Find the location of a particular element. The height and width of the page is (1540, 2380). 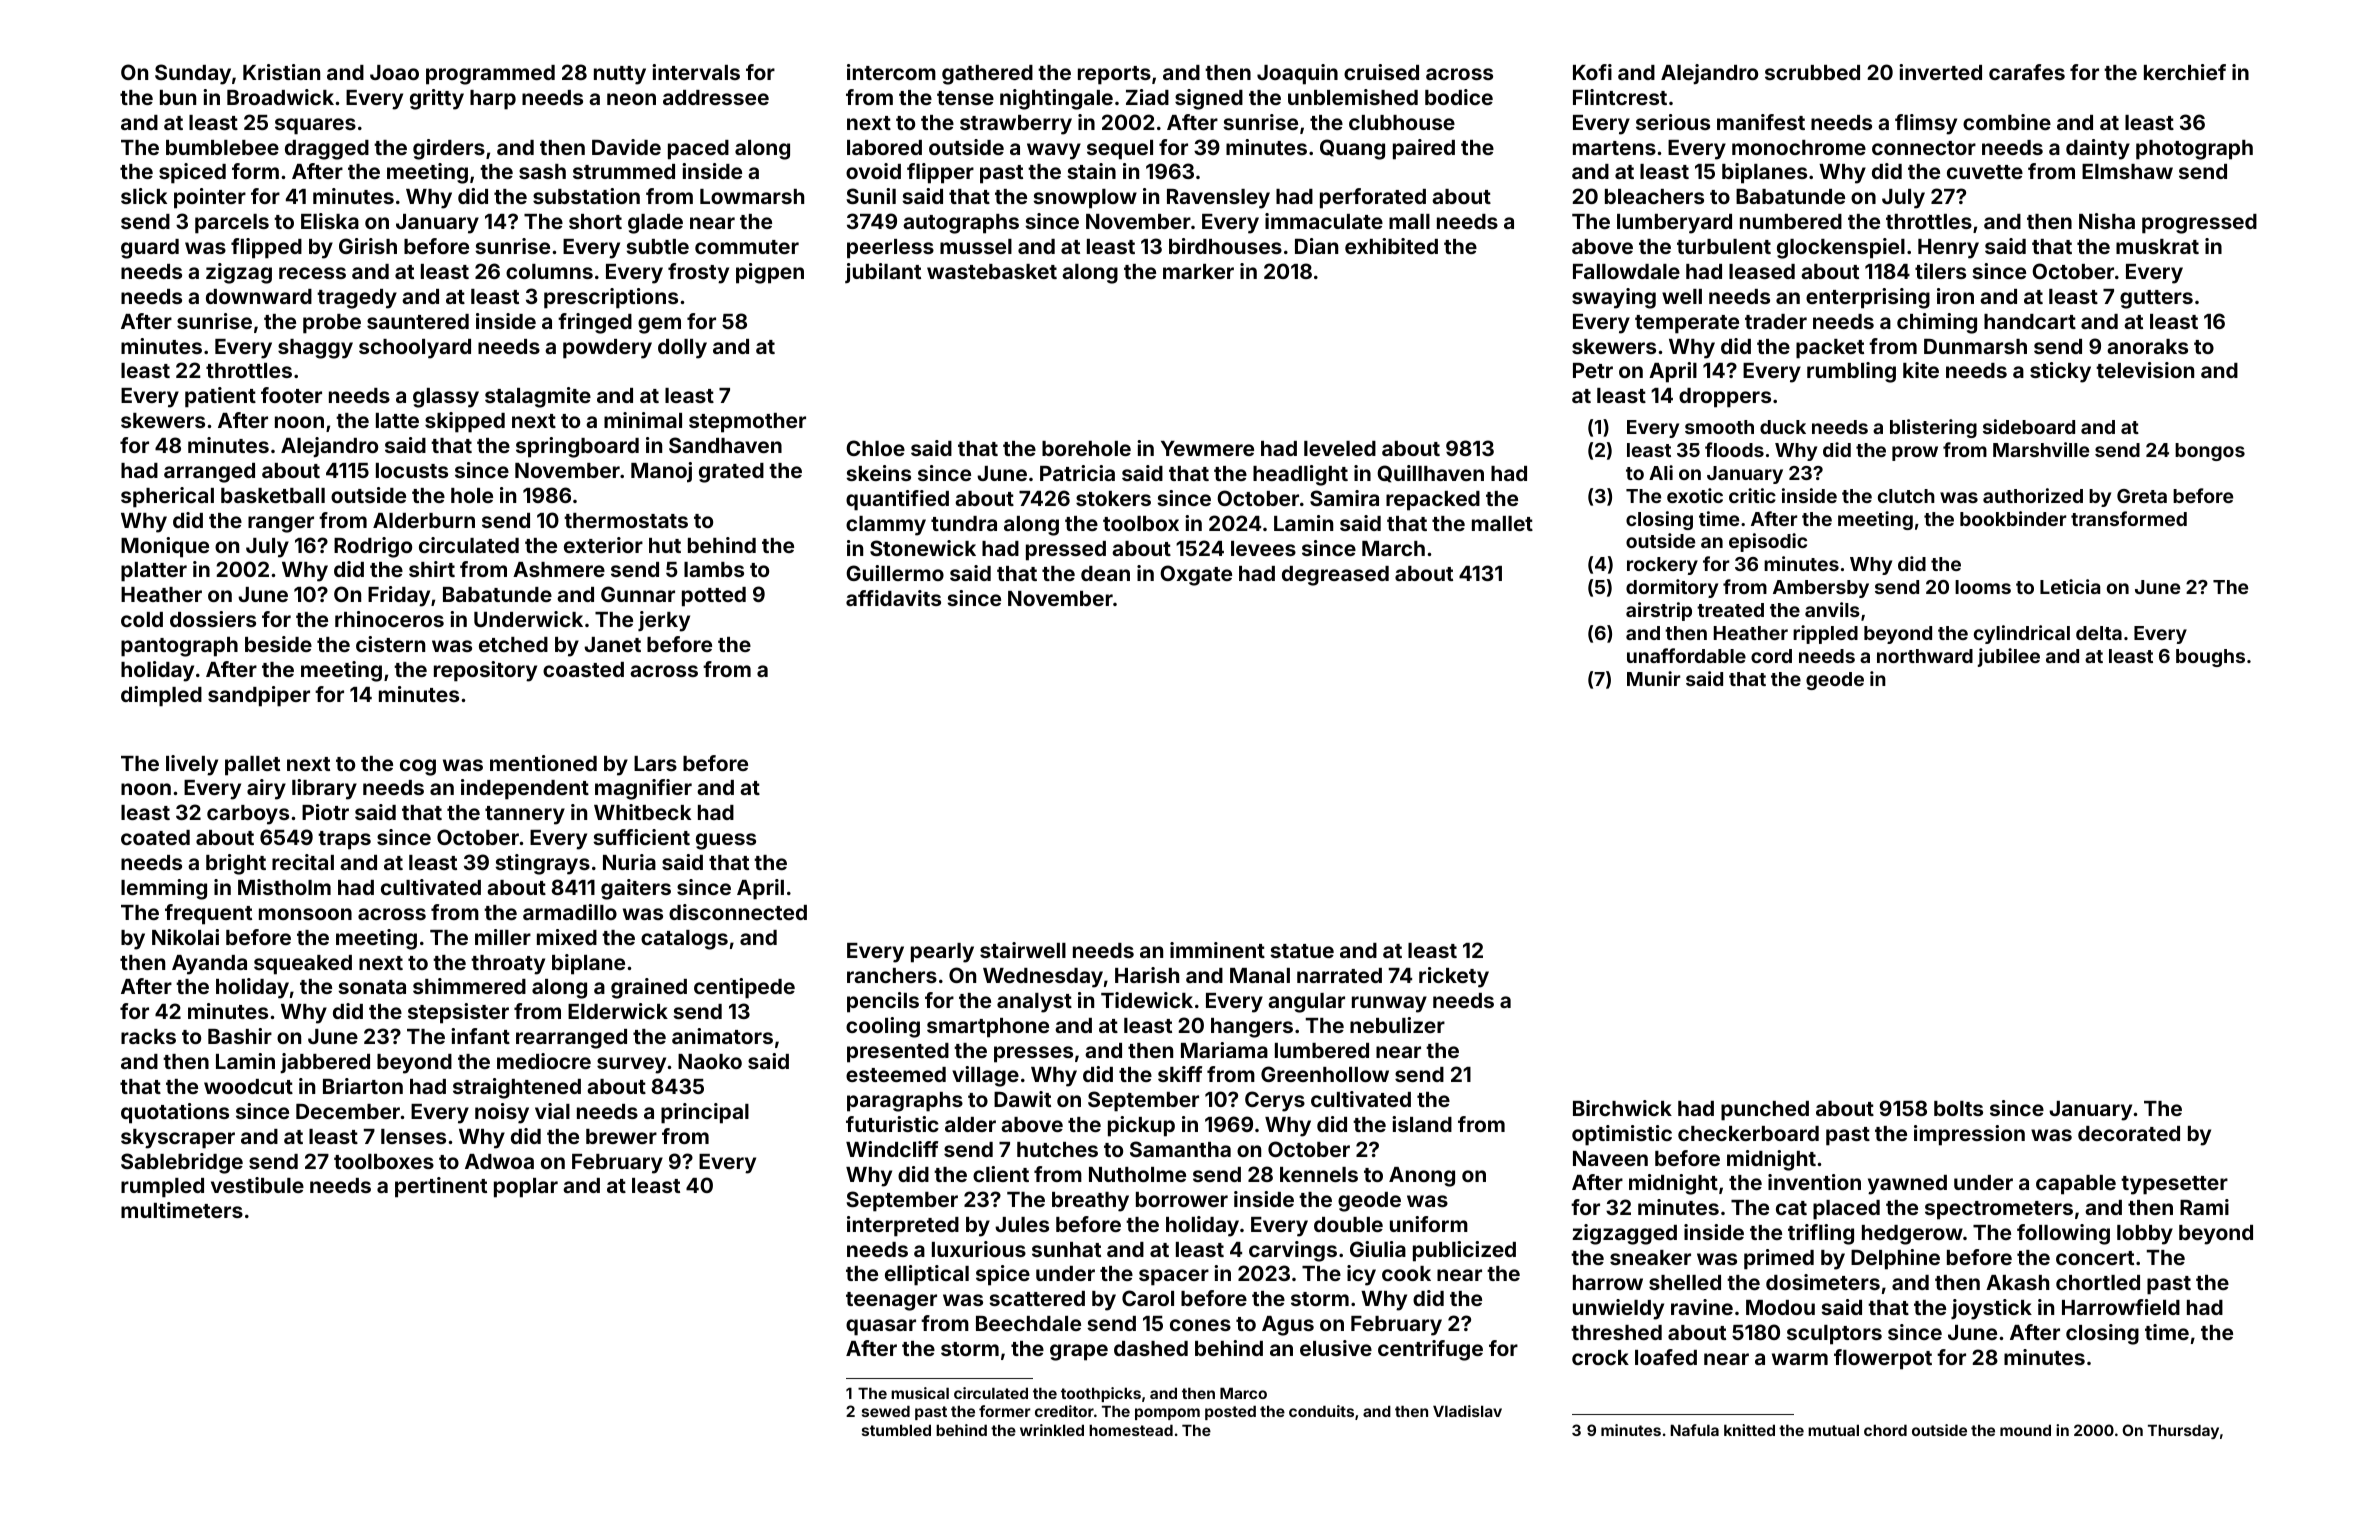

dormitory is located at coordinates (1672, 588).
